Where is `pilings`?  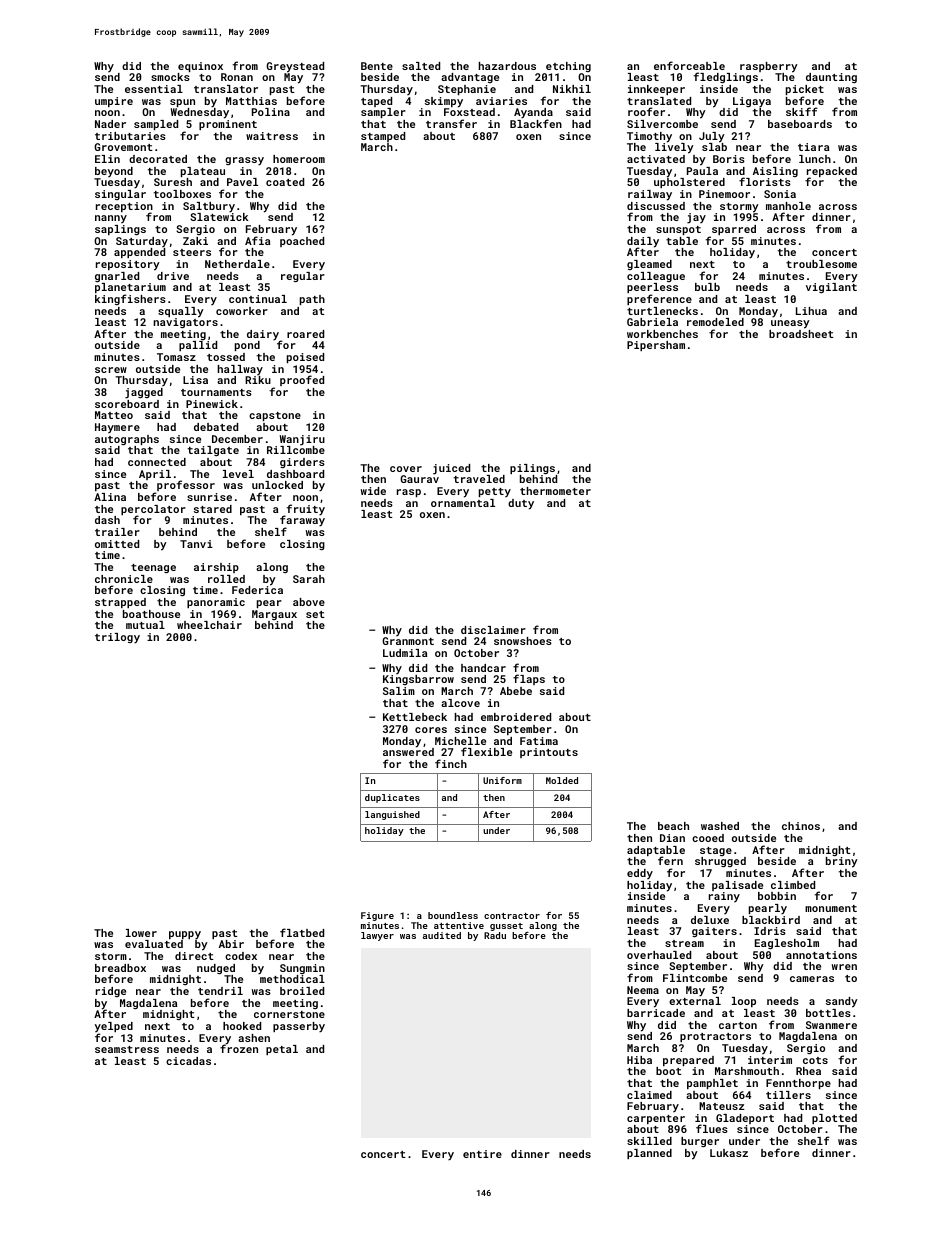
pilings is located at coordinates (532, 469).
